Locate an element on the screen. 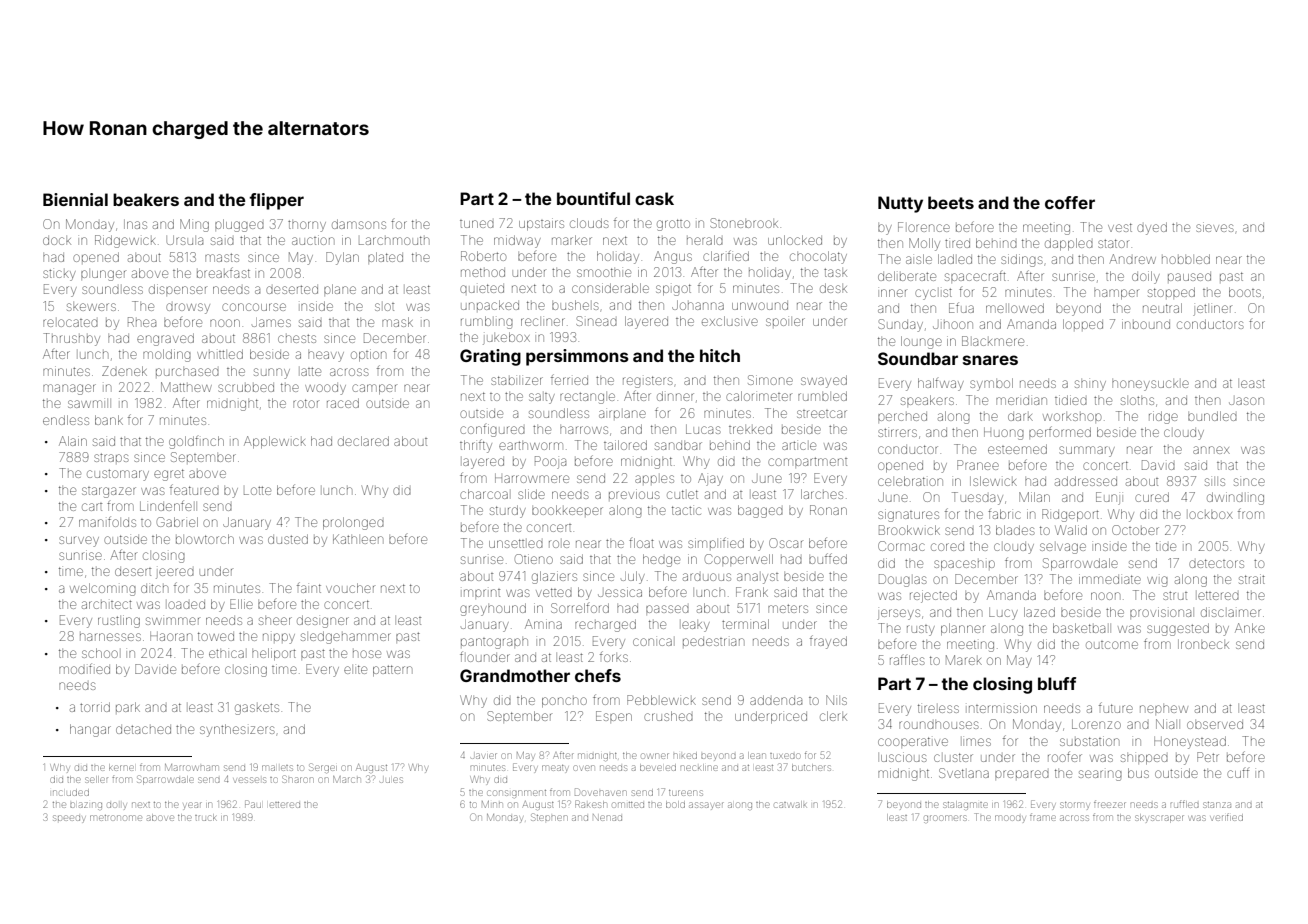 This screenshot has width=1308, height=924. architect is located at coordinates (107, 604).
